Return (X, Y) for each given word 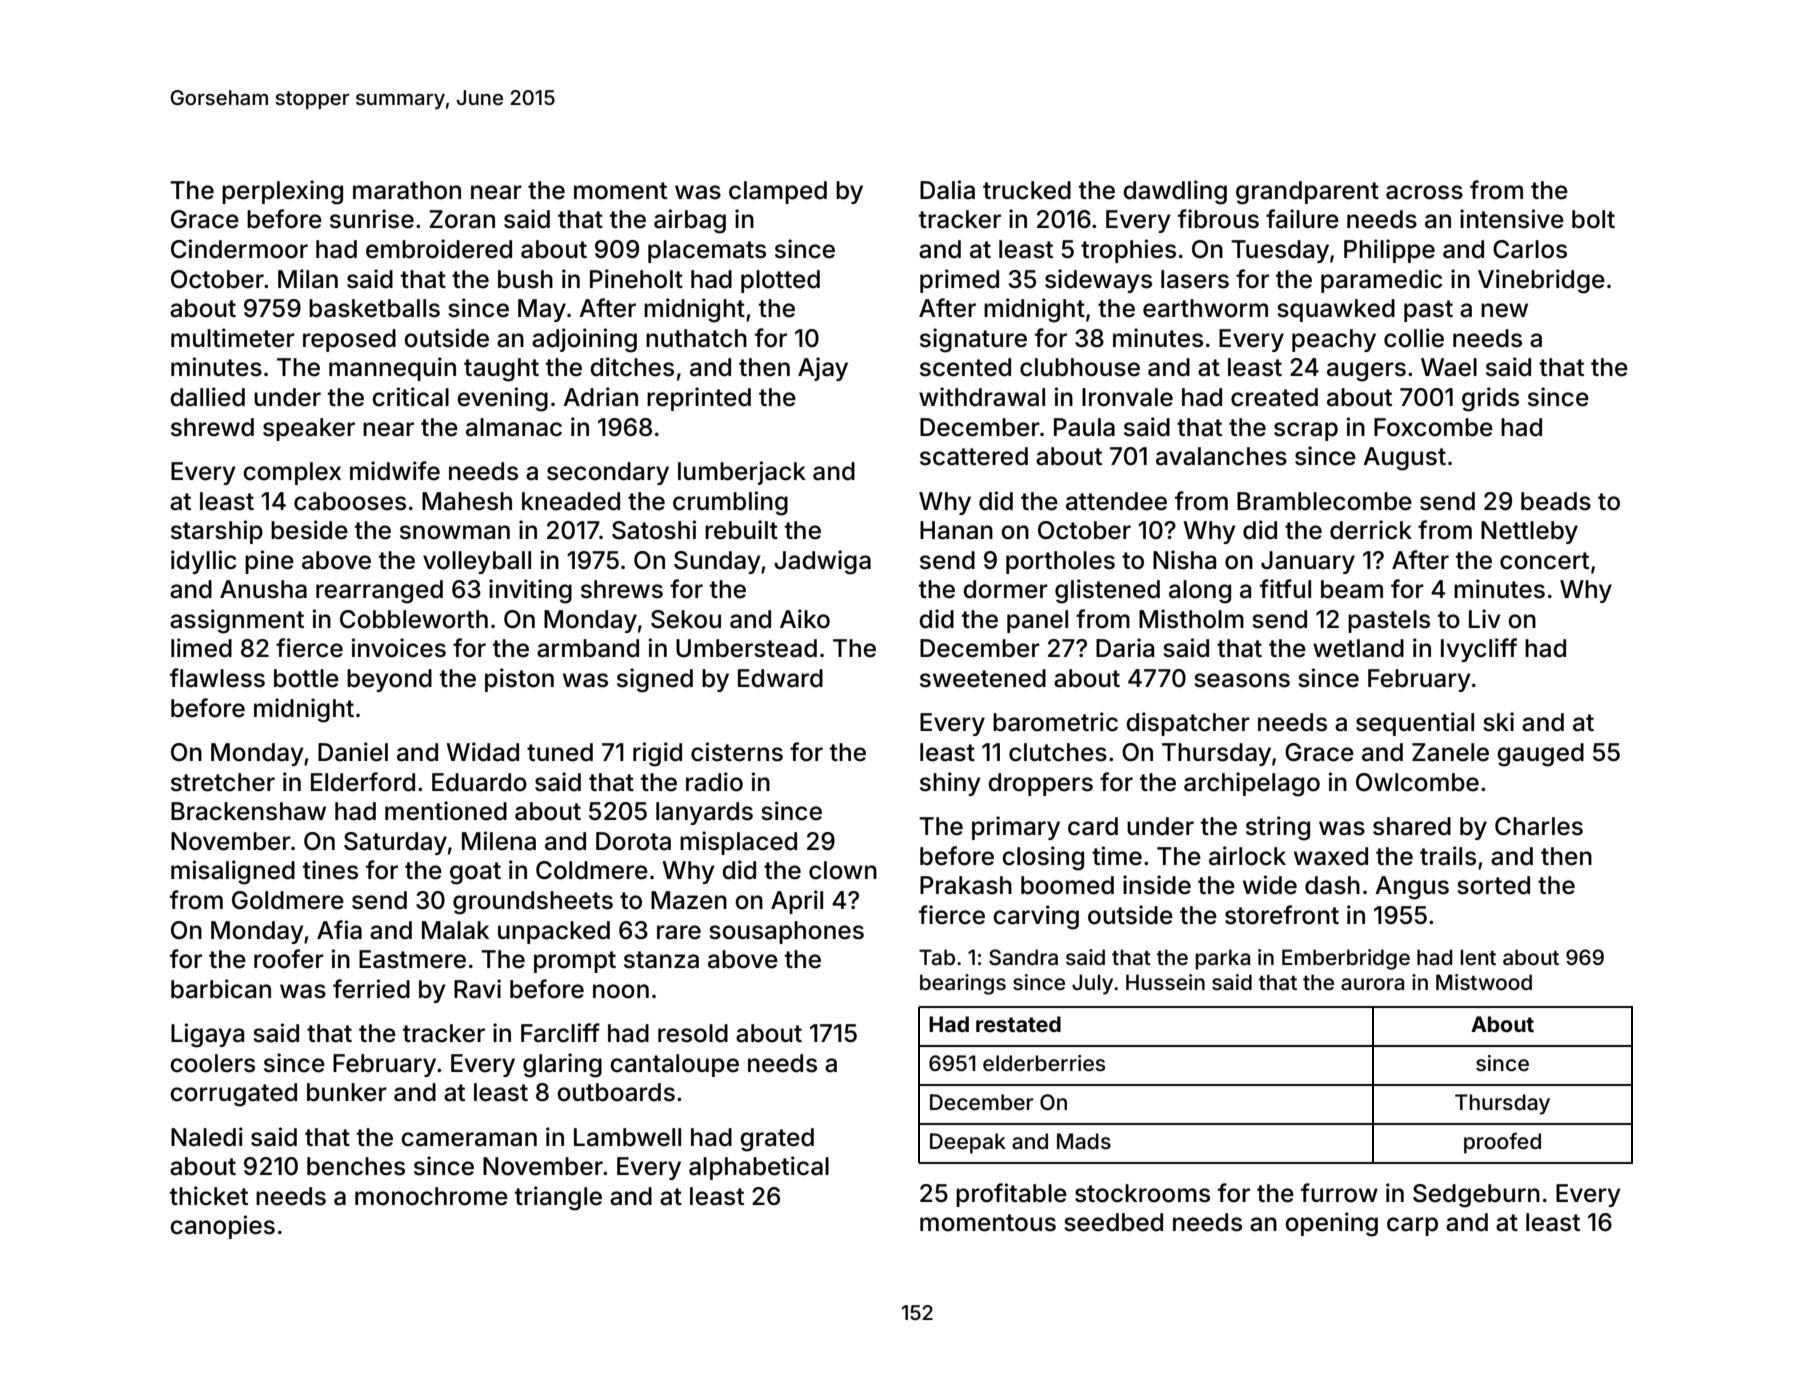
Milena (499, 841)
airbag (690, 221)
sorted (1493, 885)
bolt (1593, 219)
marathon (407, 190)
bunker (347, 1092)
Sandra (1023, 957)
